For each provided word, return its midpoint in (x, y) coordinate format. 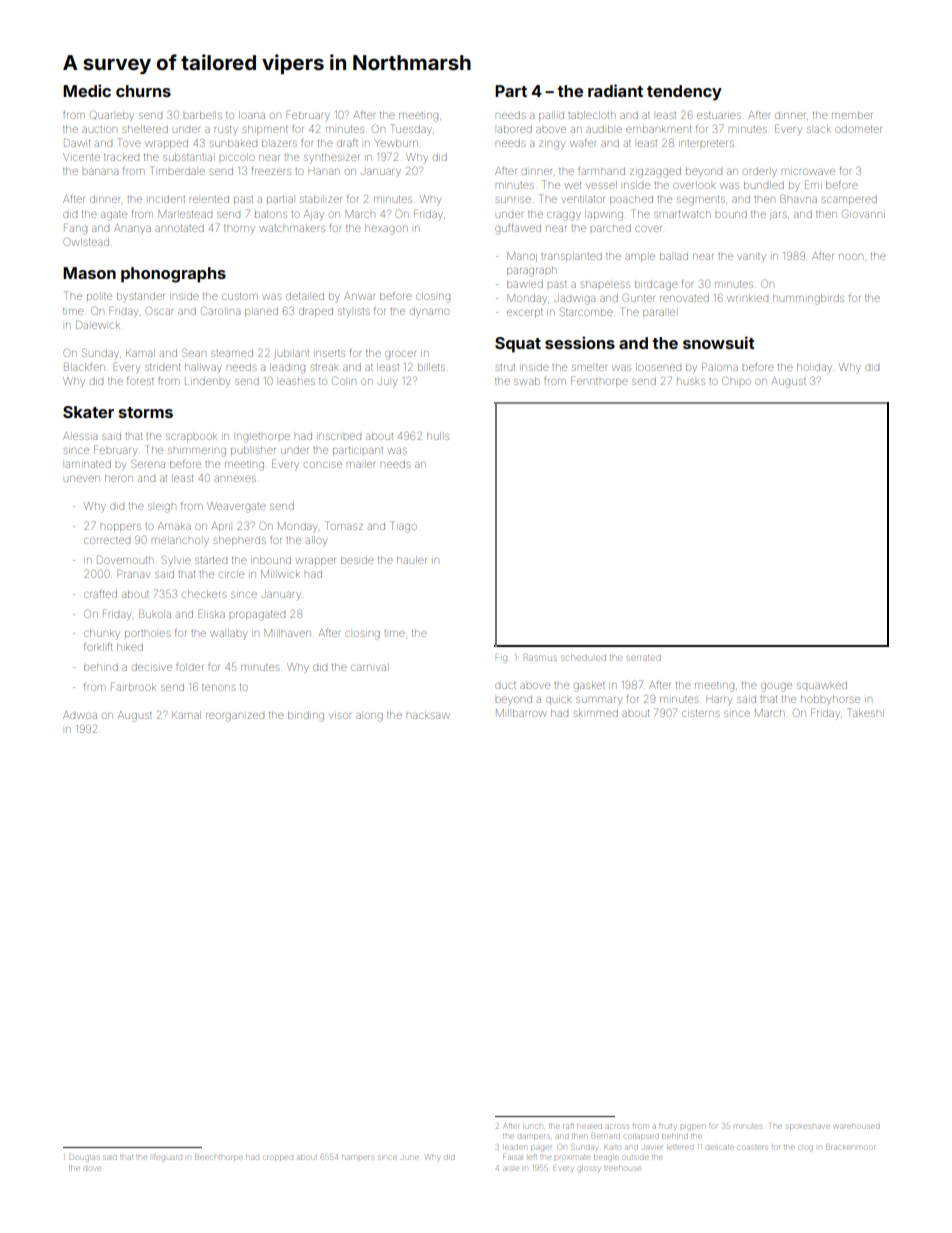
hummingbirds (808, 299)
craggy (564, 216)
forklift (98, 646)
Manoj (522, 257)
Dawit (77, 143)
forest (140, 380)
